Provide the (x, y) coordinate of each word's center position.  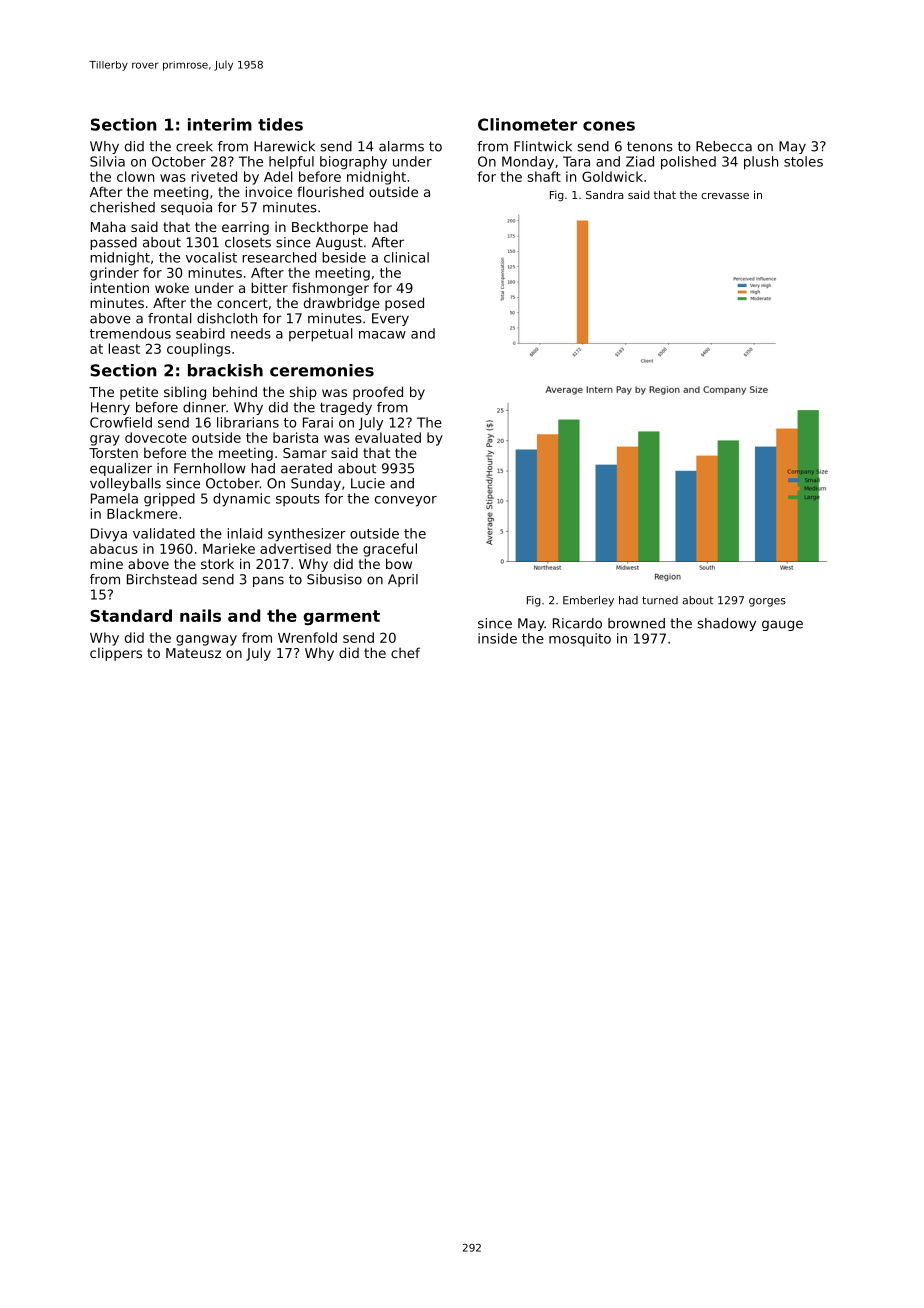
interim (220, 124)
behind (235, 391)
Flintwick (543, 146)
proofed (378, 393)
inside (497, 638)
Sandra (604, 194)
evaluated (388, 437)
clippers (116, 654)
